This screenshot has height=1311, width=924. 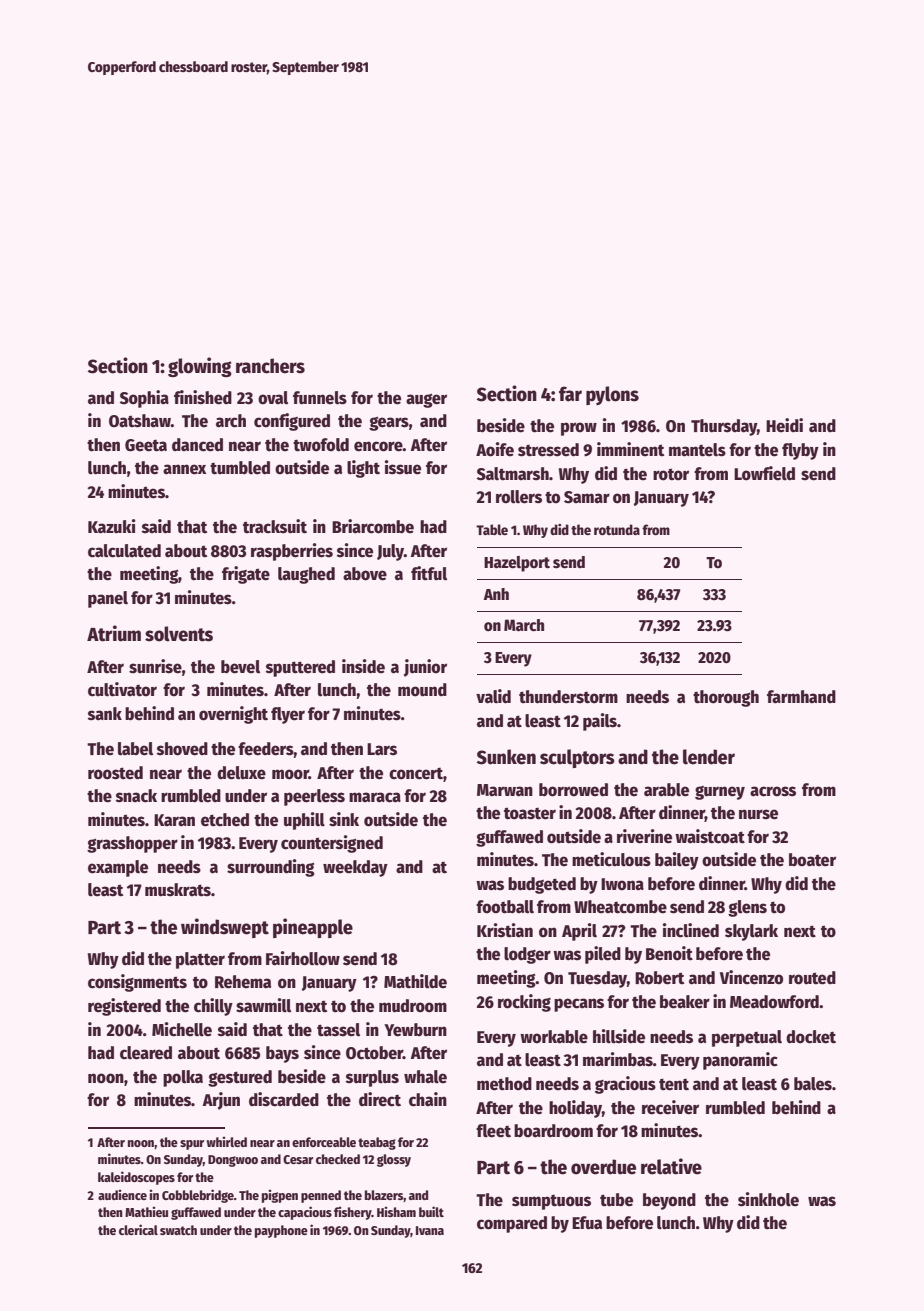 I want to click on inside, so click(x=363, y=666).
